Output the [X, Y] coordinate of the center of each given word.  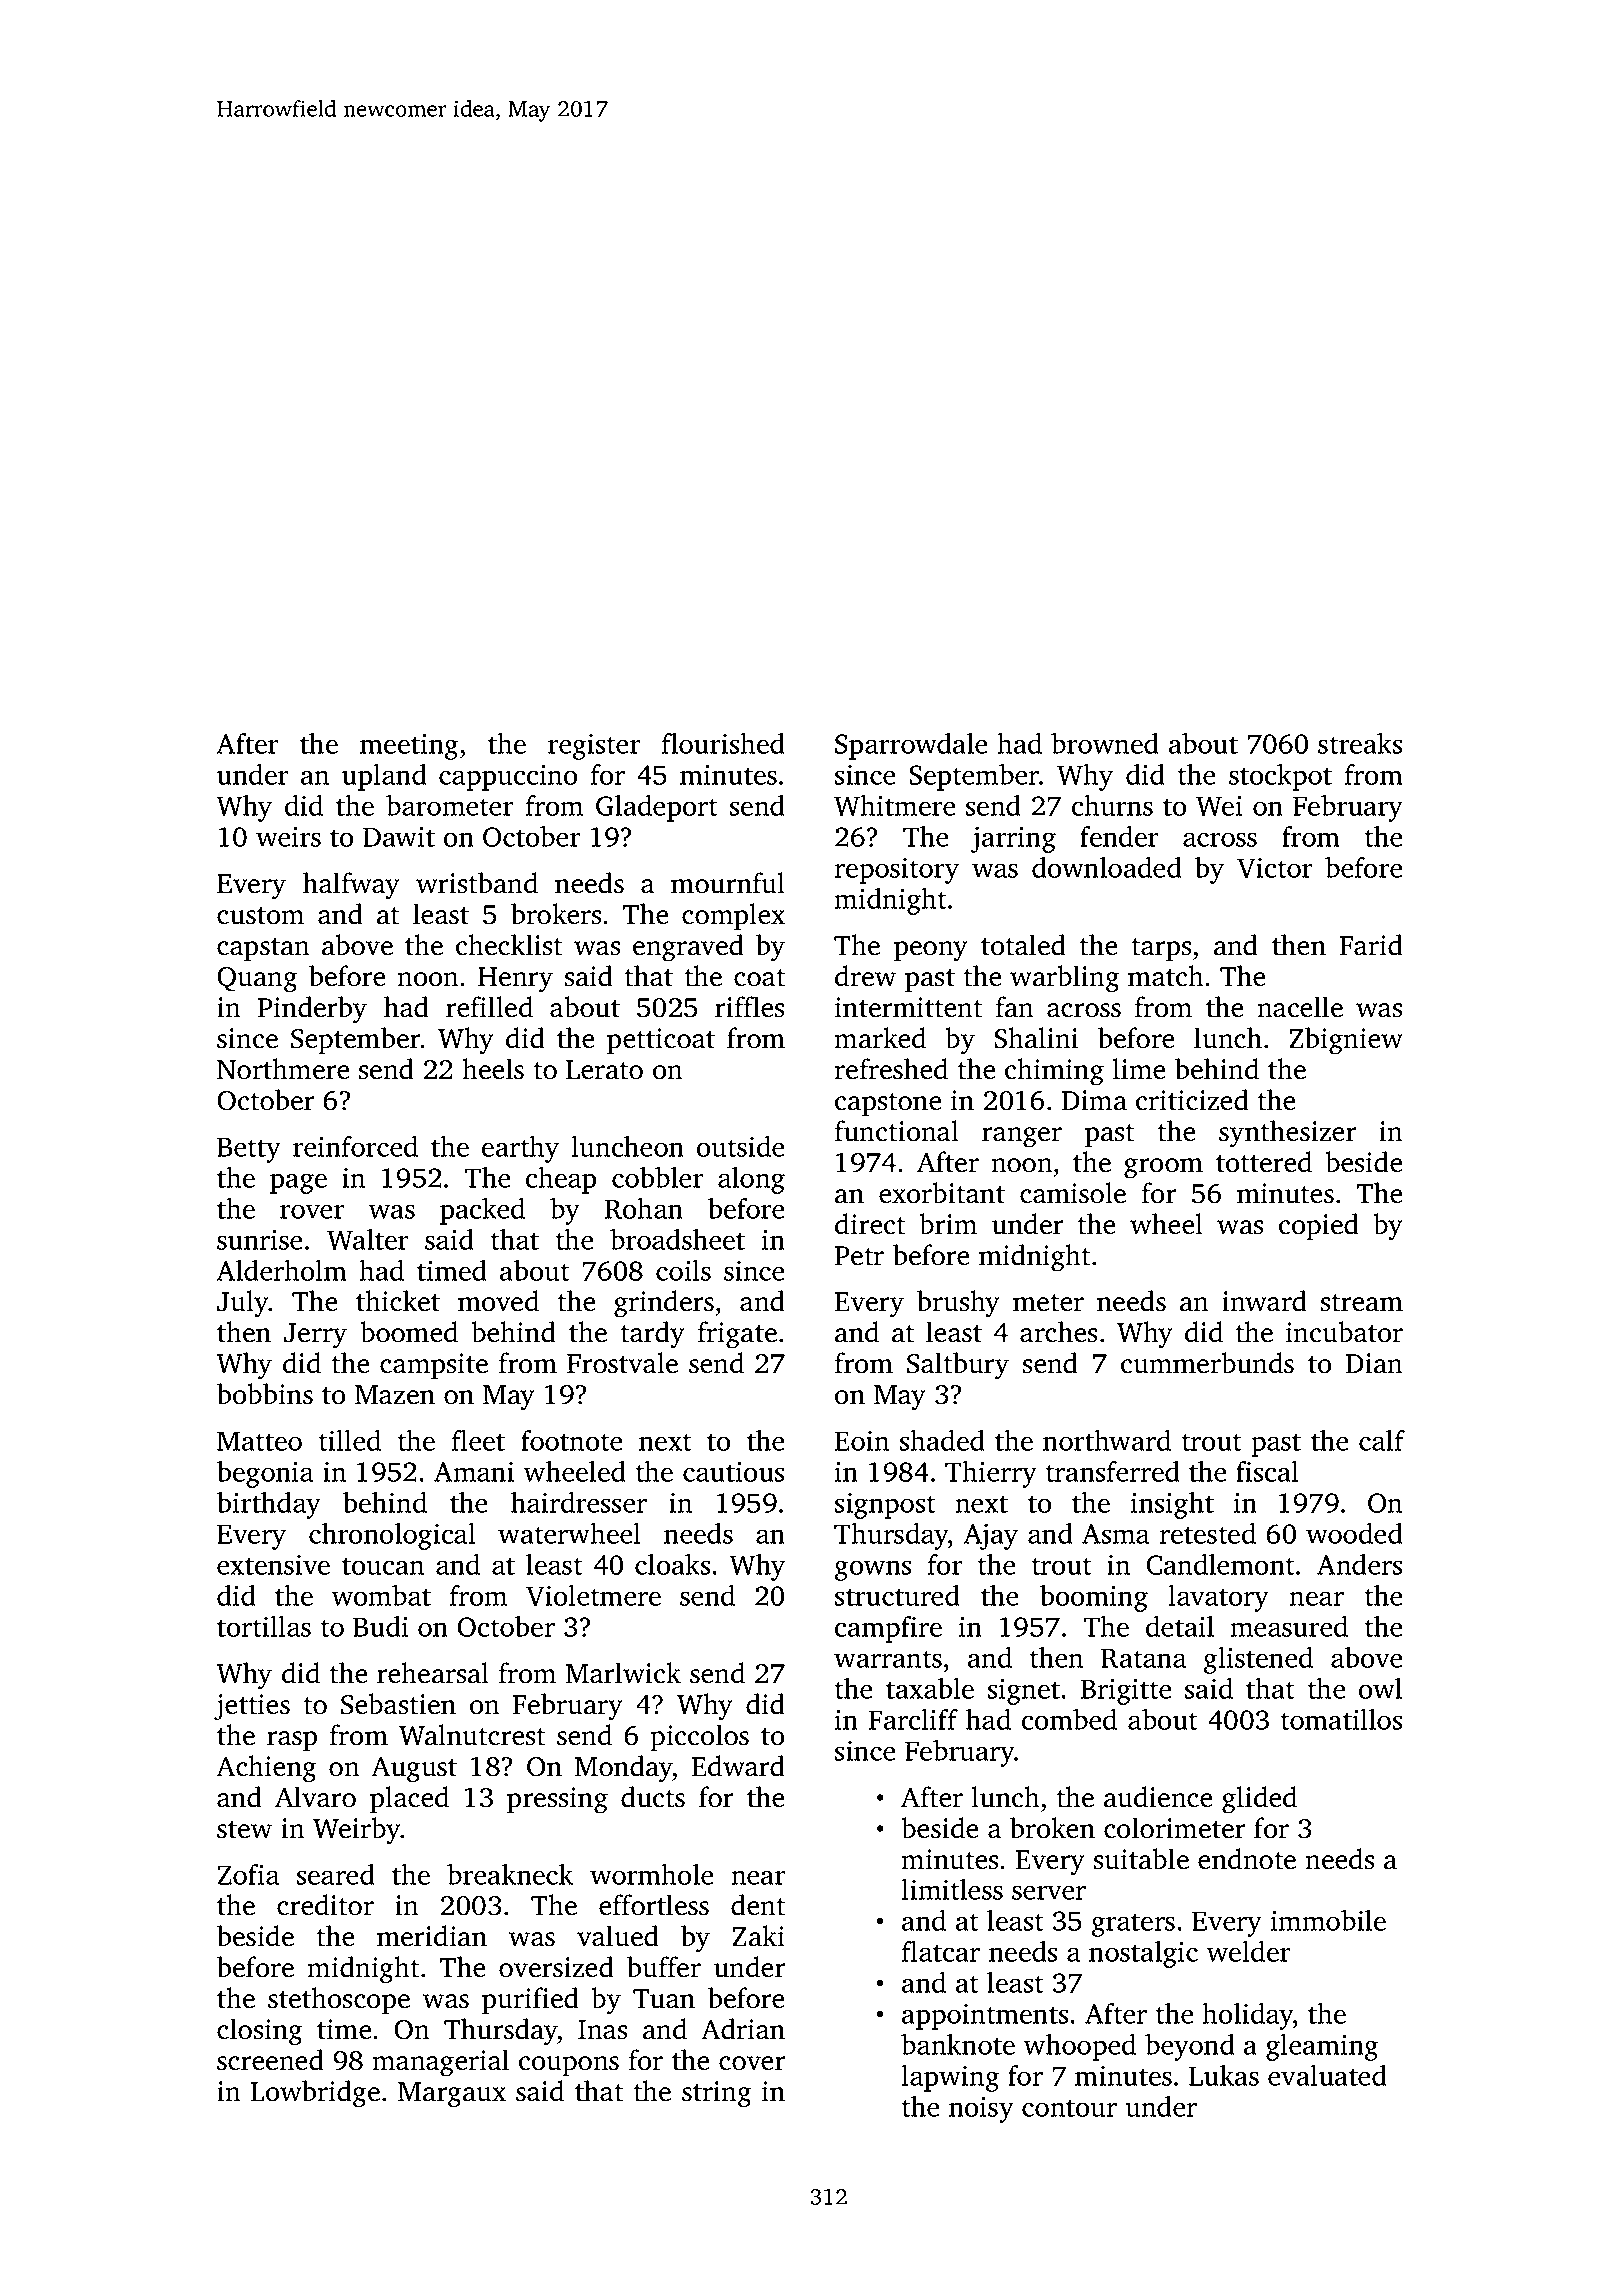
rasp [292, 1741]
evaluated [1327, 2075]
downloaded [1107, 867]
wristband [477, 883]
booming [1094, 1598]
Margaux [452, 2095]
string [716, 2094]
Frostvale [622, 1363]
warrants [888, 1659]
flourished [723, 743]
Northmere [283, 1069]
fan [1015, 1007]
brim [948, 1223]
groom [1163, 1168]
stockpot [1280, 777]
